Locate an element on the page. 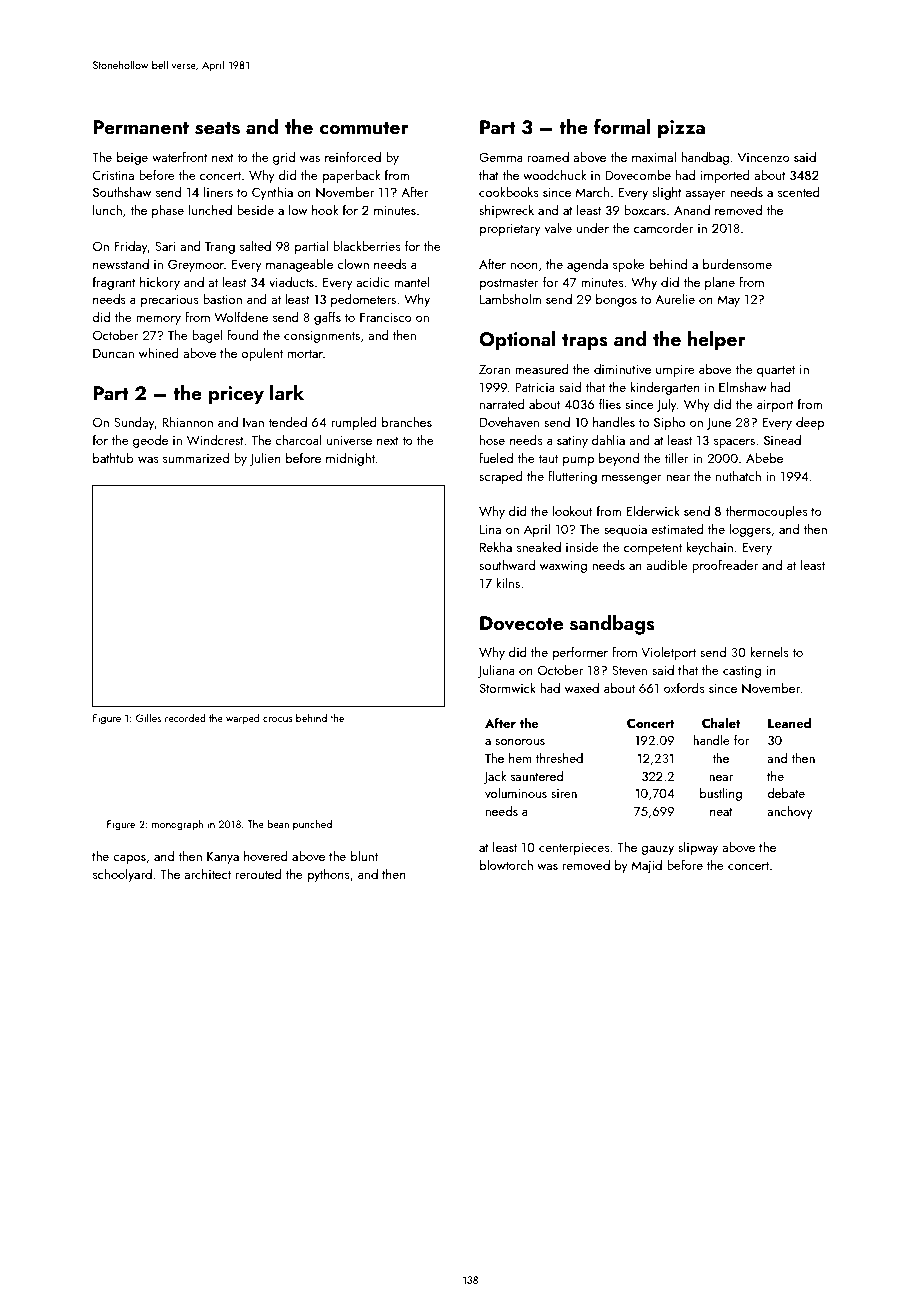 The image size is (924, 1308). roamed is located at coordinates (548, 157).
